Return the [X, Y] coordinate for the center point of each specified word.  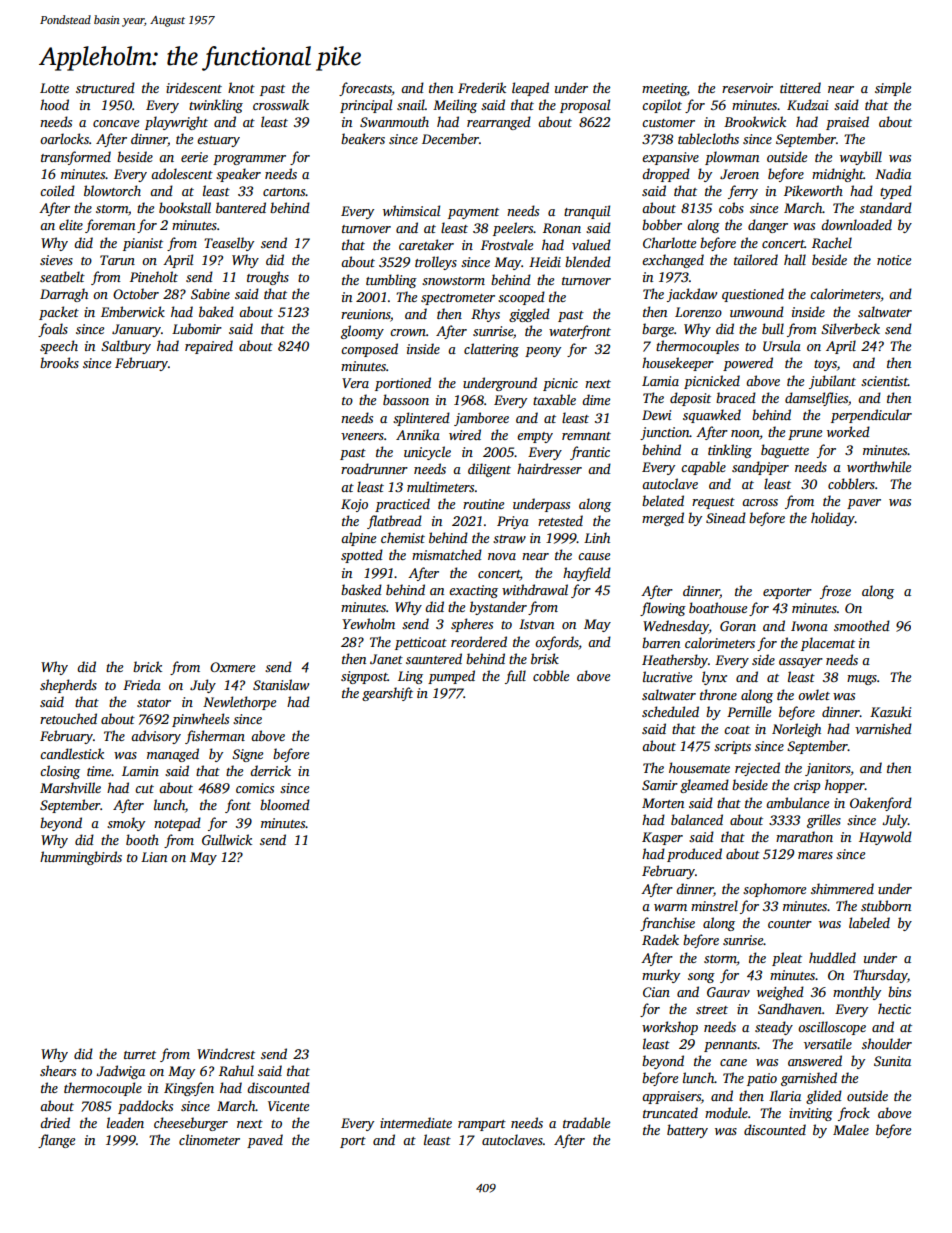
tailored [756, 259]
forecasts [365, 89]
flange [56, 1141]
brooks [59, 362]
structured [105, 87]
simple [893, 89]
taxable [554, 399]
